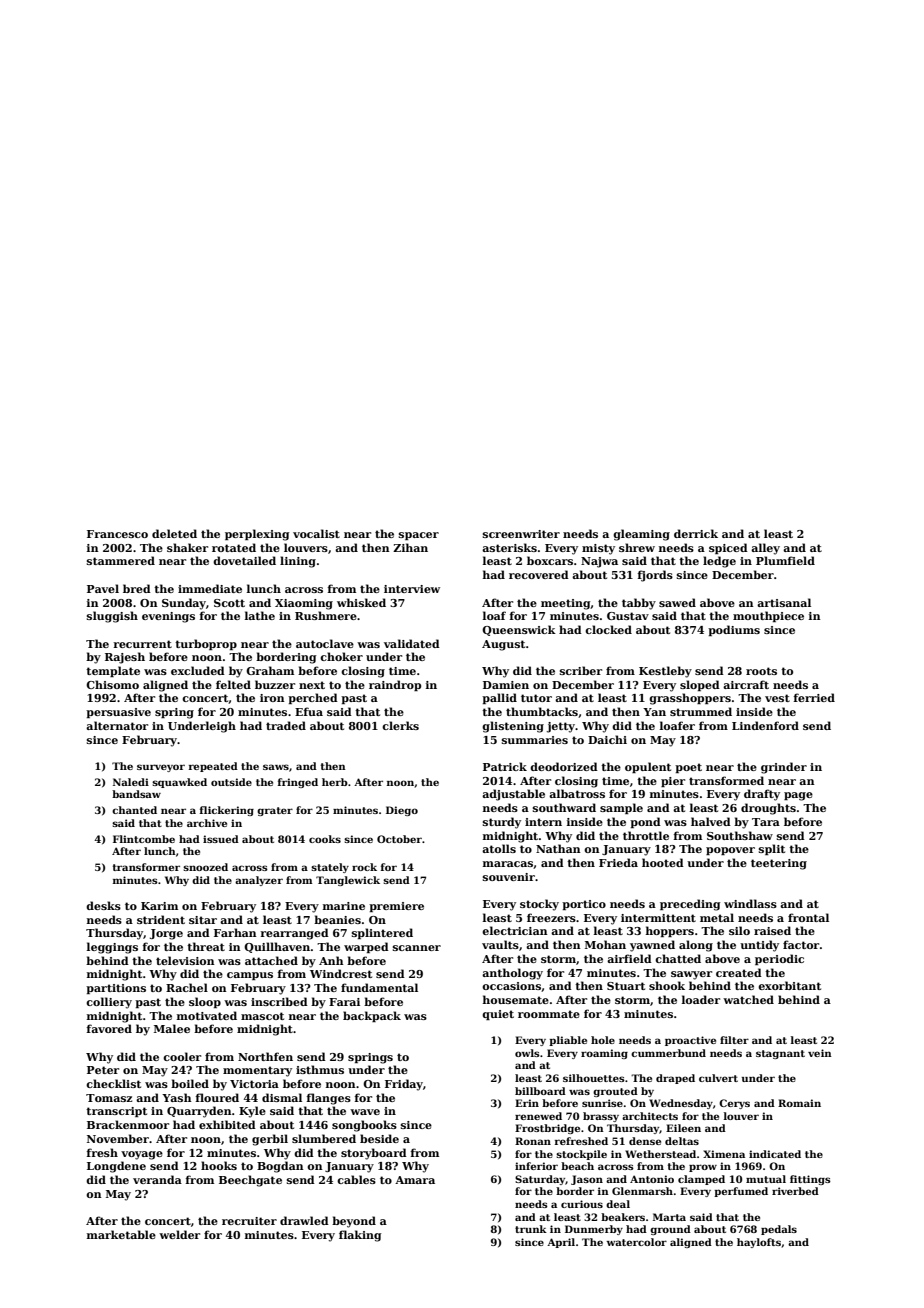  What do you see at coordinates (112, 948) in the document?
I see `leggings` at bounding box center [112, 948].
